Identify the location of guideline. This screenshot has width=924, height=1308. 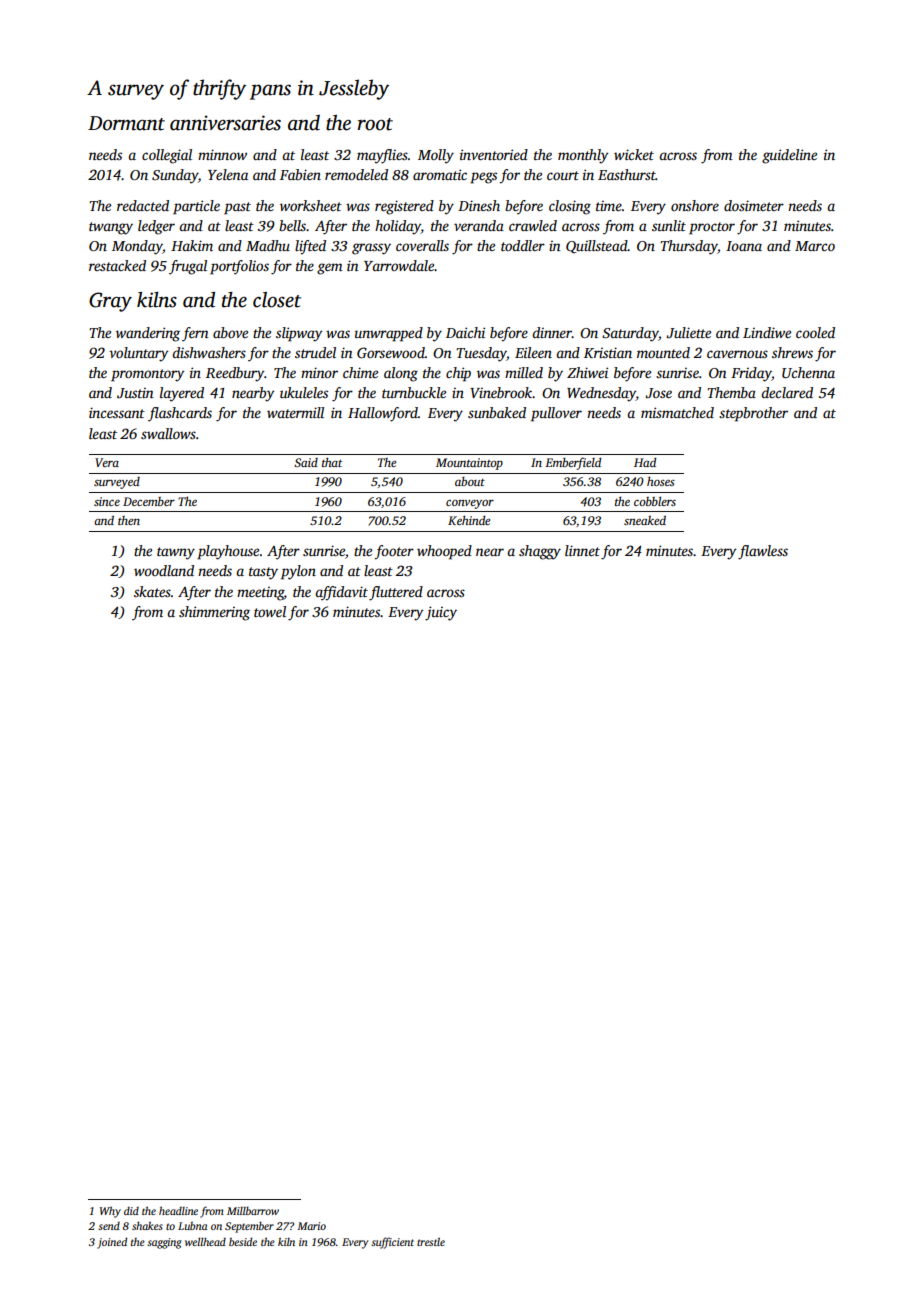
(789, 156).
